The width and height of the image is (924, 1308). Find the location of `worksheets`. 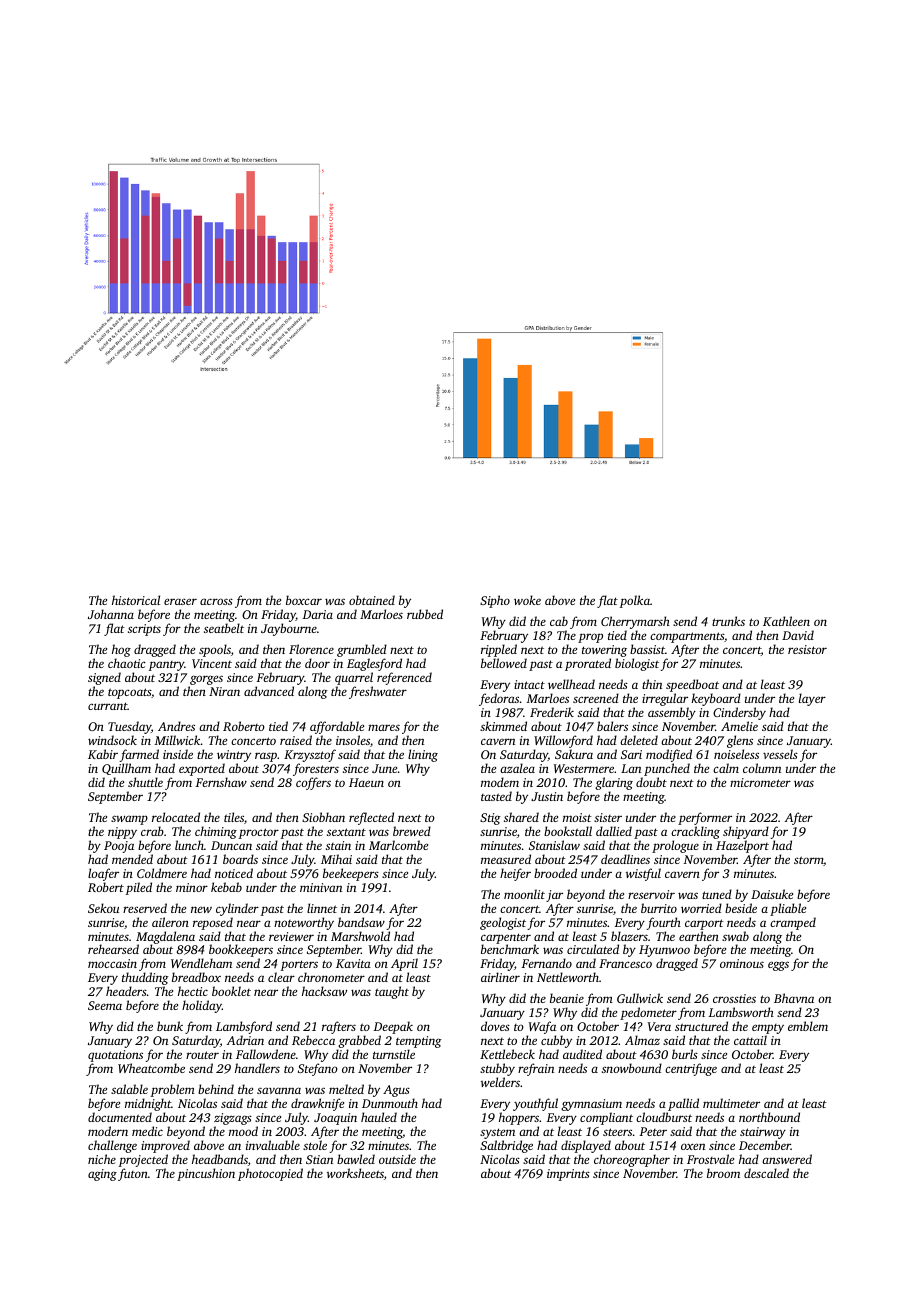

worksheets is located at coordinates (355, 1173).
